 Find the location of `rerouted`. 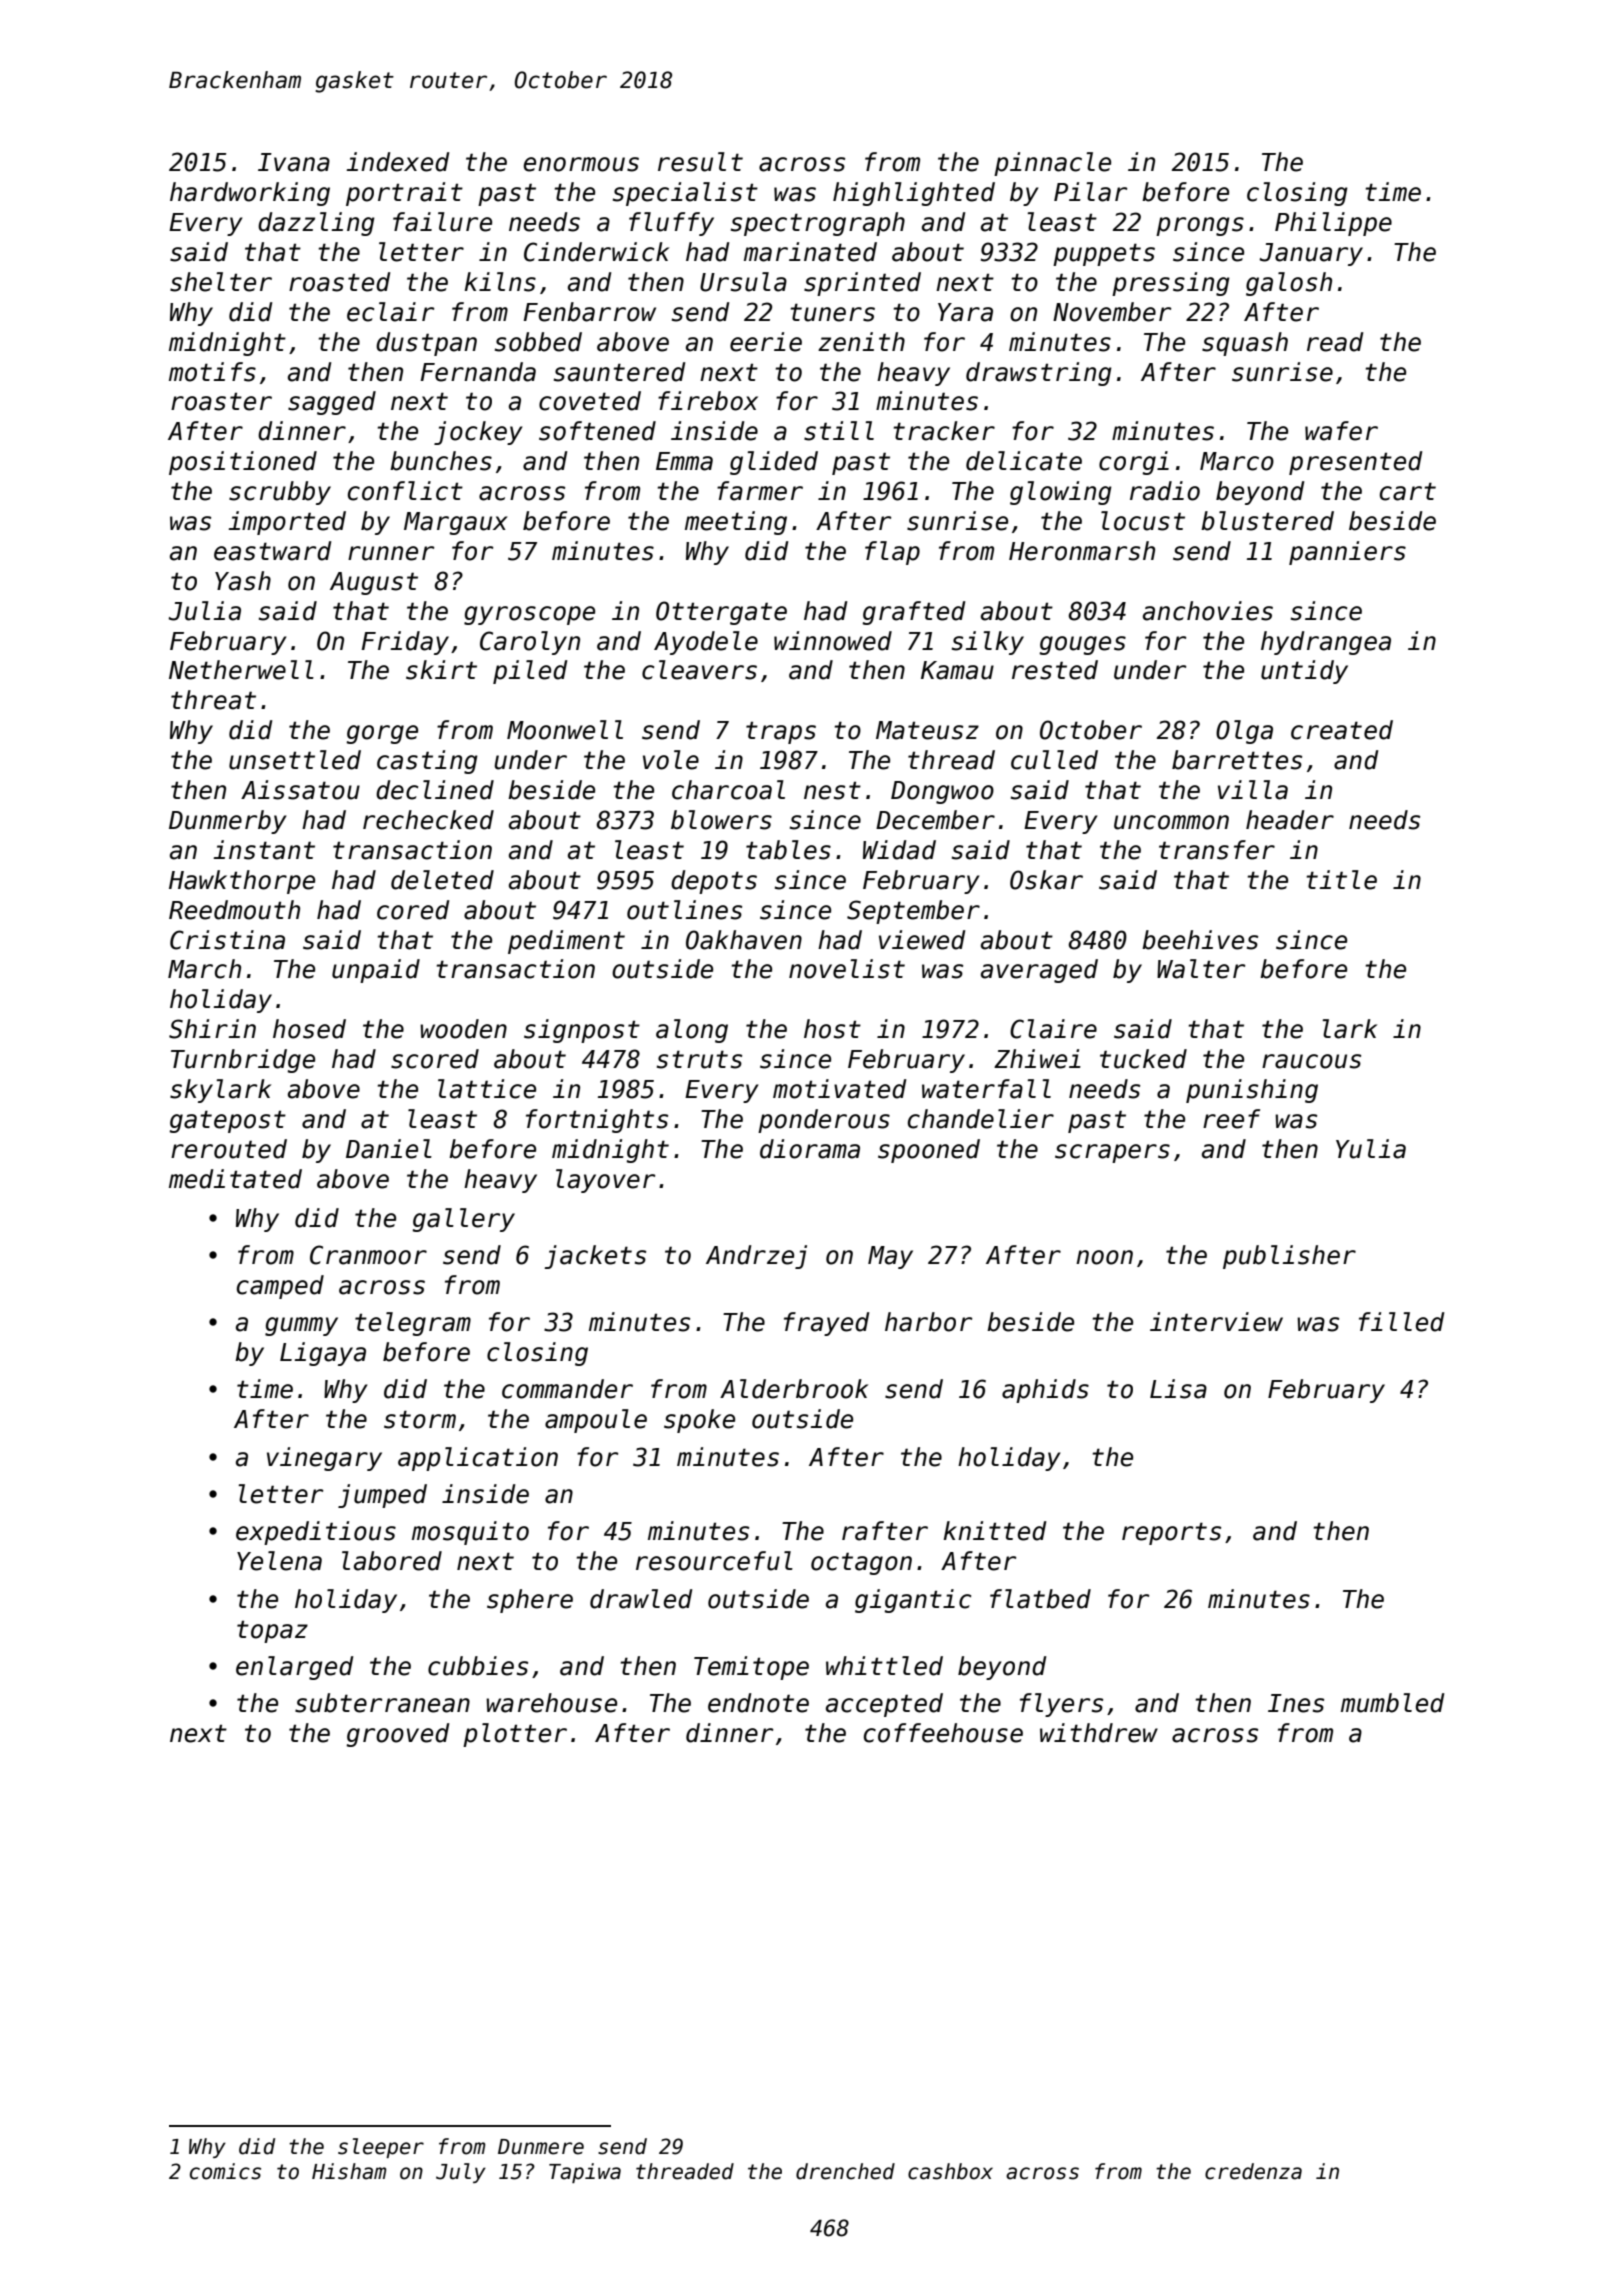

rerouted is located at coordinates (229, 1149).
